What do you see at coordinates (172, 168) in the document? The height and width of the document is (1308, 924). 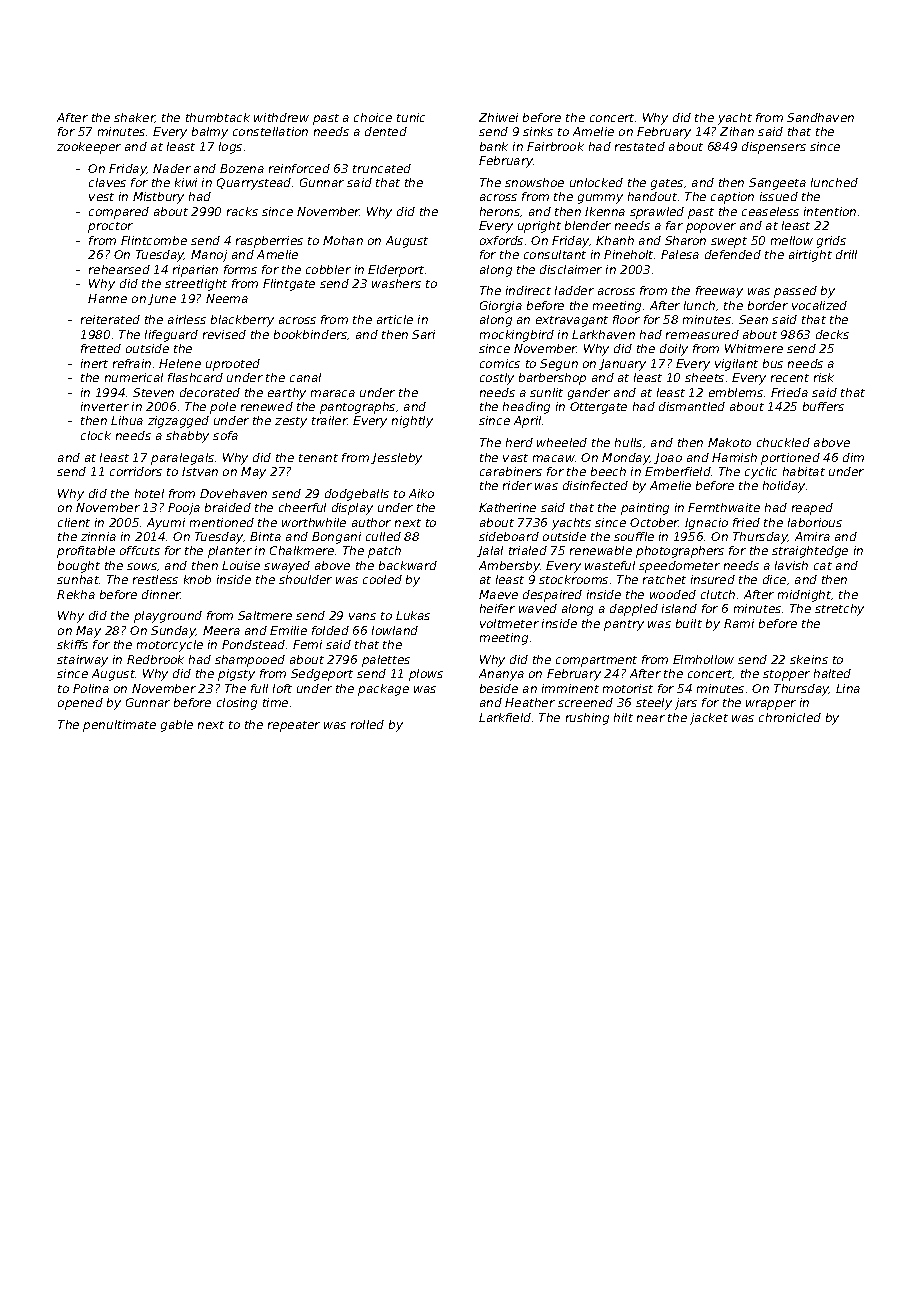 I see `Nader` at bounding box center [172, 168].
